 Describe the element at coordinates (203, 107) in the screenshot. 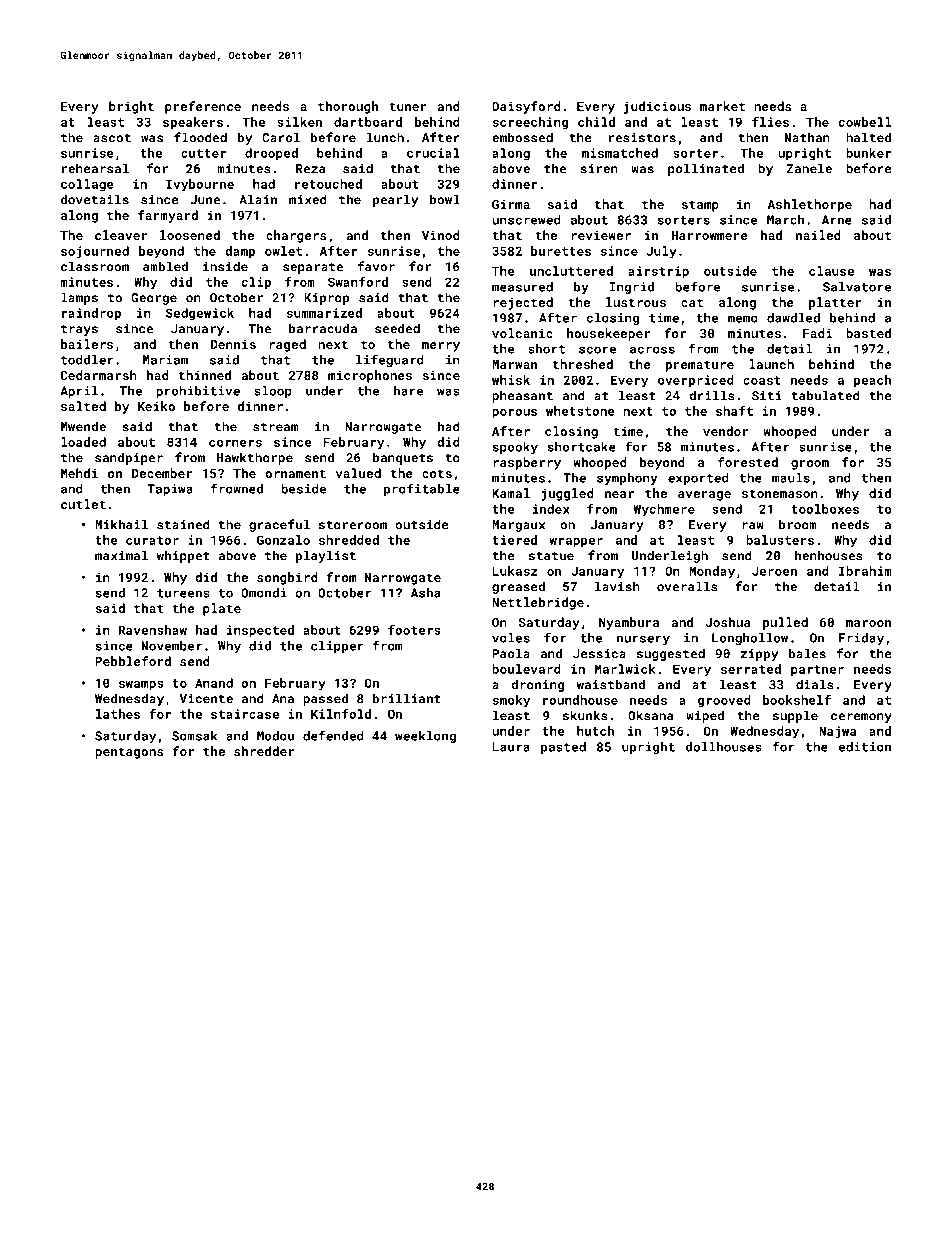

I see `preference` at that location.
